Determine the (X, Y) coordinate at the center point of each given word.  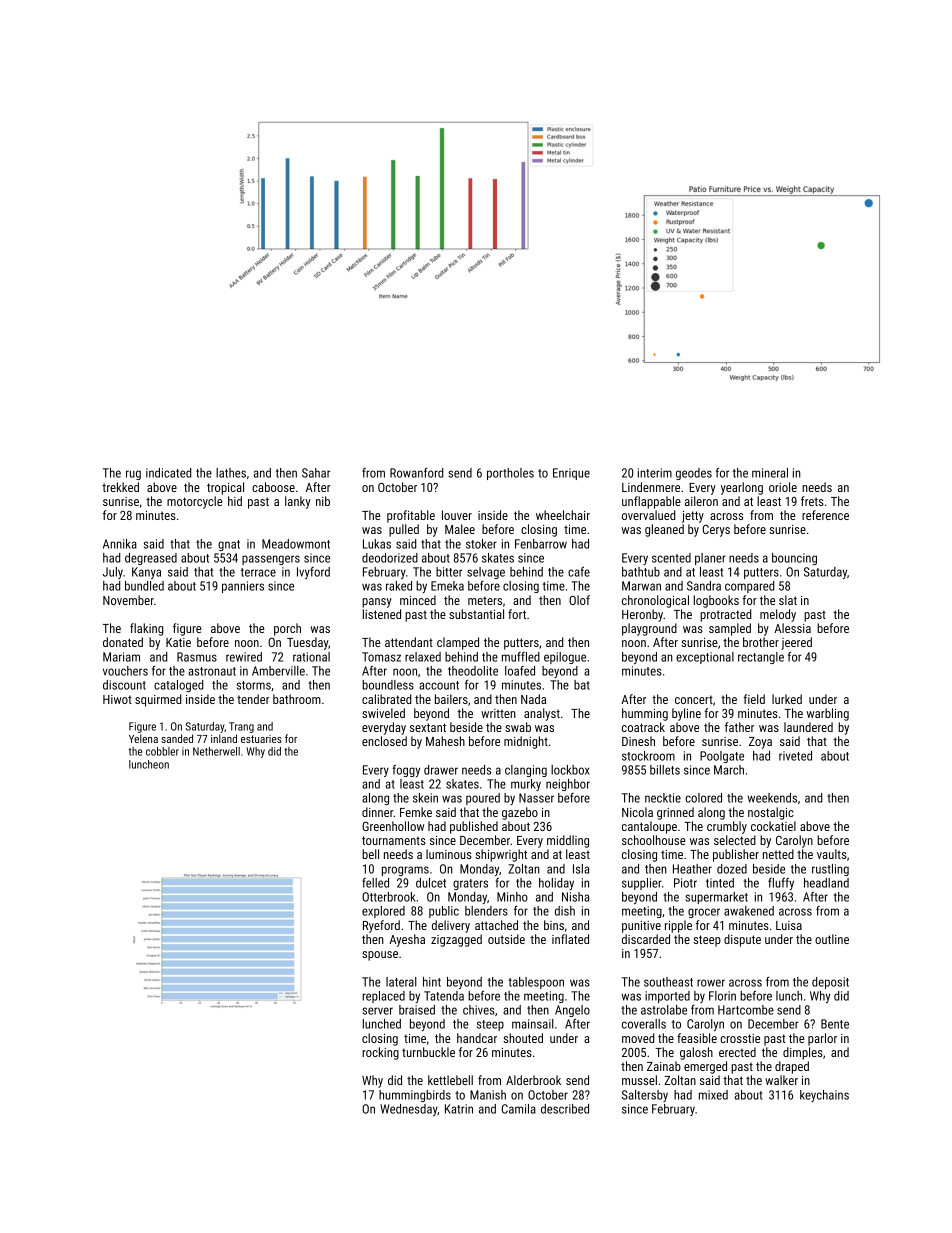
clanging (526, 771)
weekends (772, 798)
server (377, 1011)
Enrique (571, 474)
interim (655, 473)
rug (133, 475)
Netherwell (216, 751)
